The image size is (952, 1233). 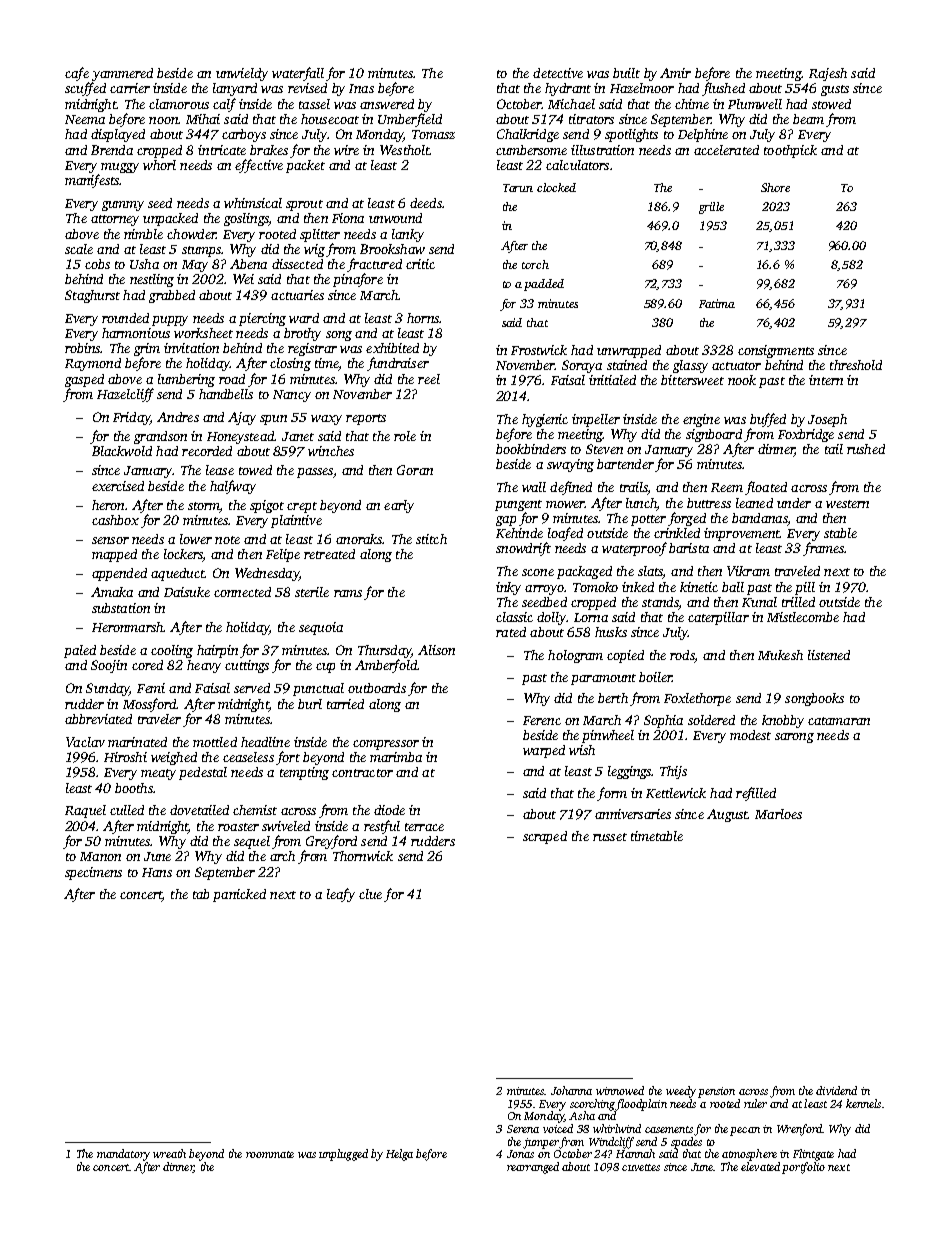 I want to click on August, so click(x=727, y=815).
